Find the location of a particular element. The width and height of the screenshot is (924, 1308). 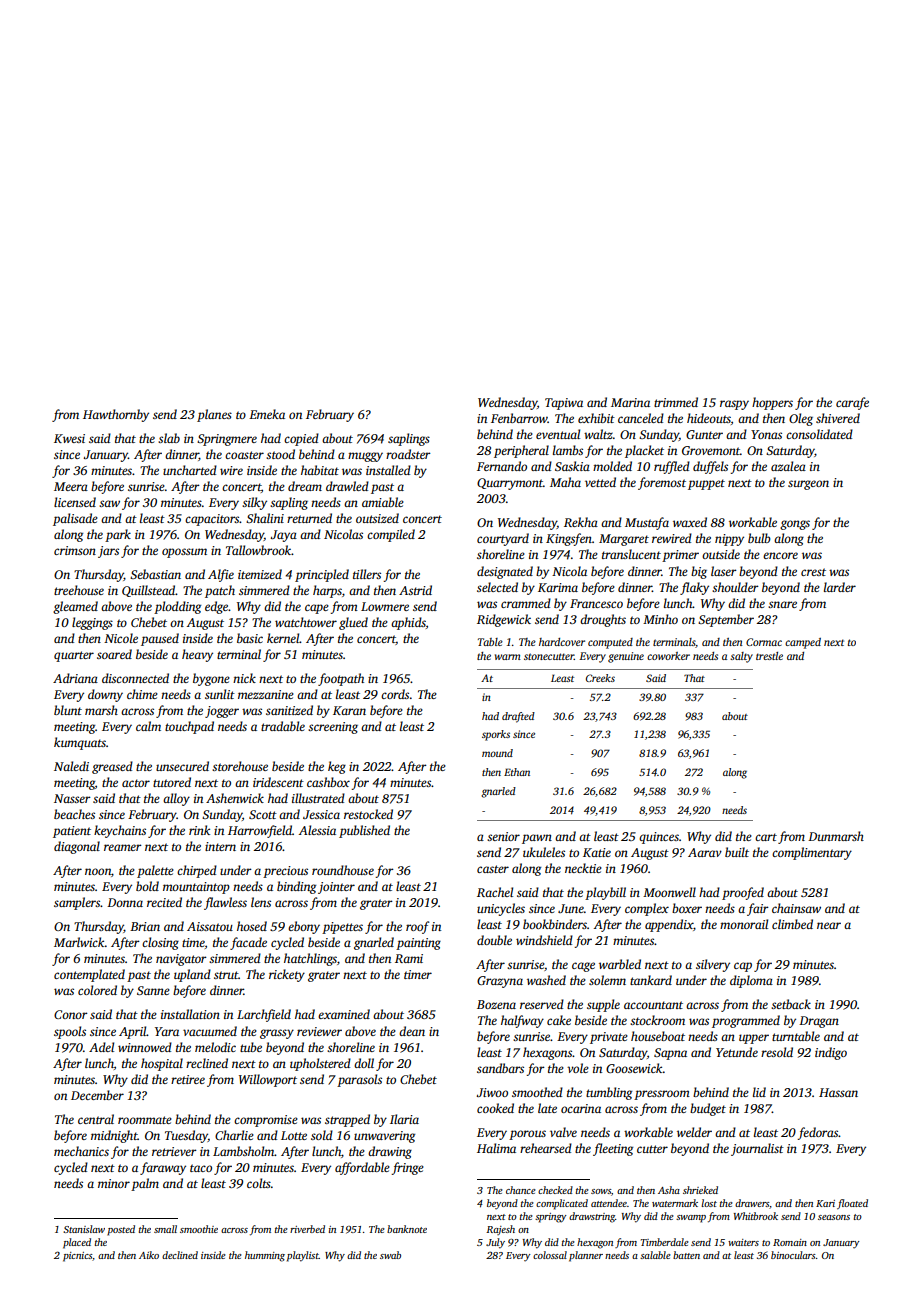

Emeka is located at coordinates (267, 414).
